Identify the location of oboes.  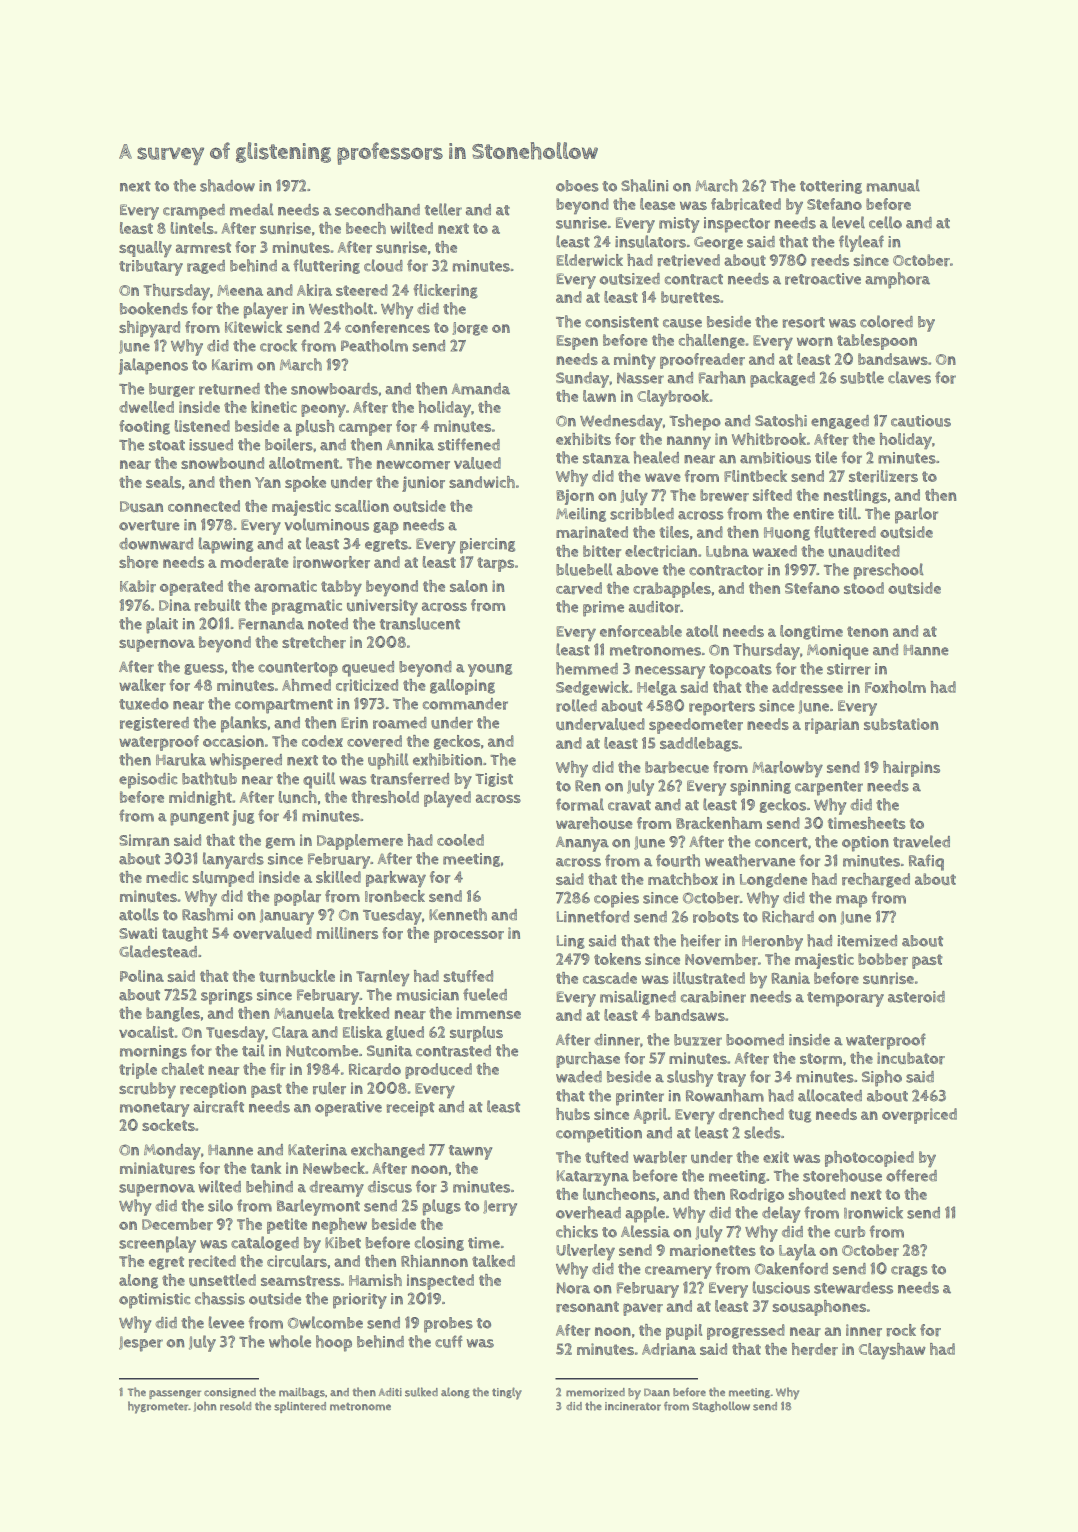
(577, 186).
